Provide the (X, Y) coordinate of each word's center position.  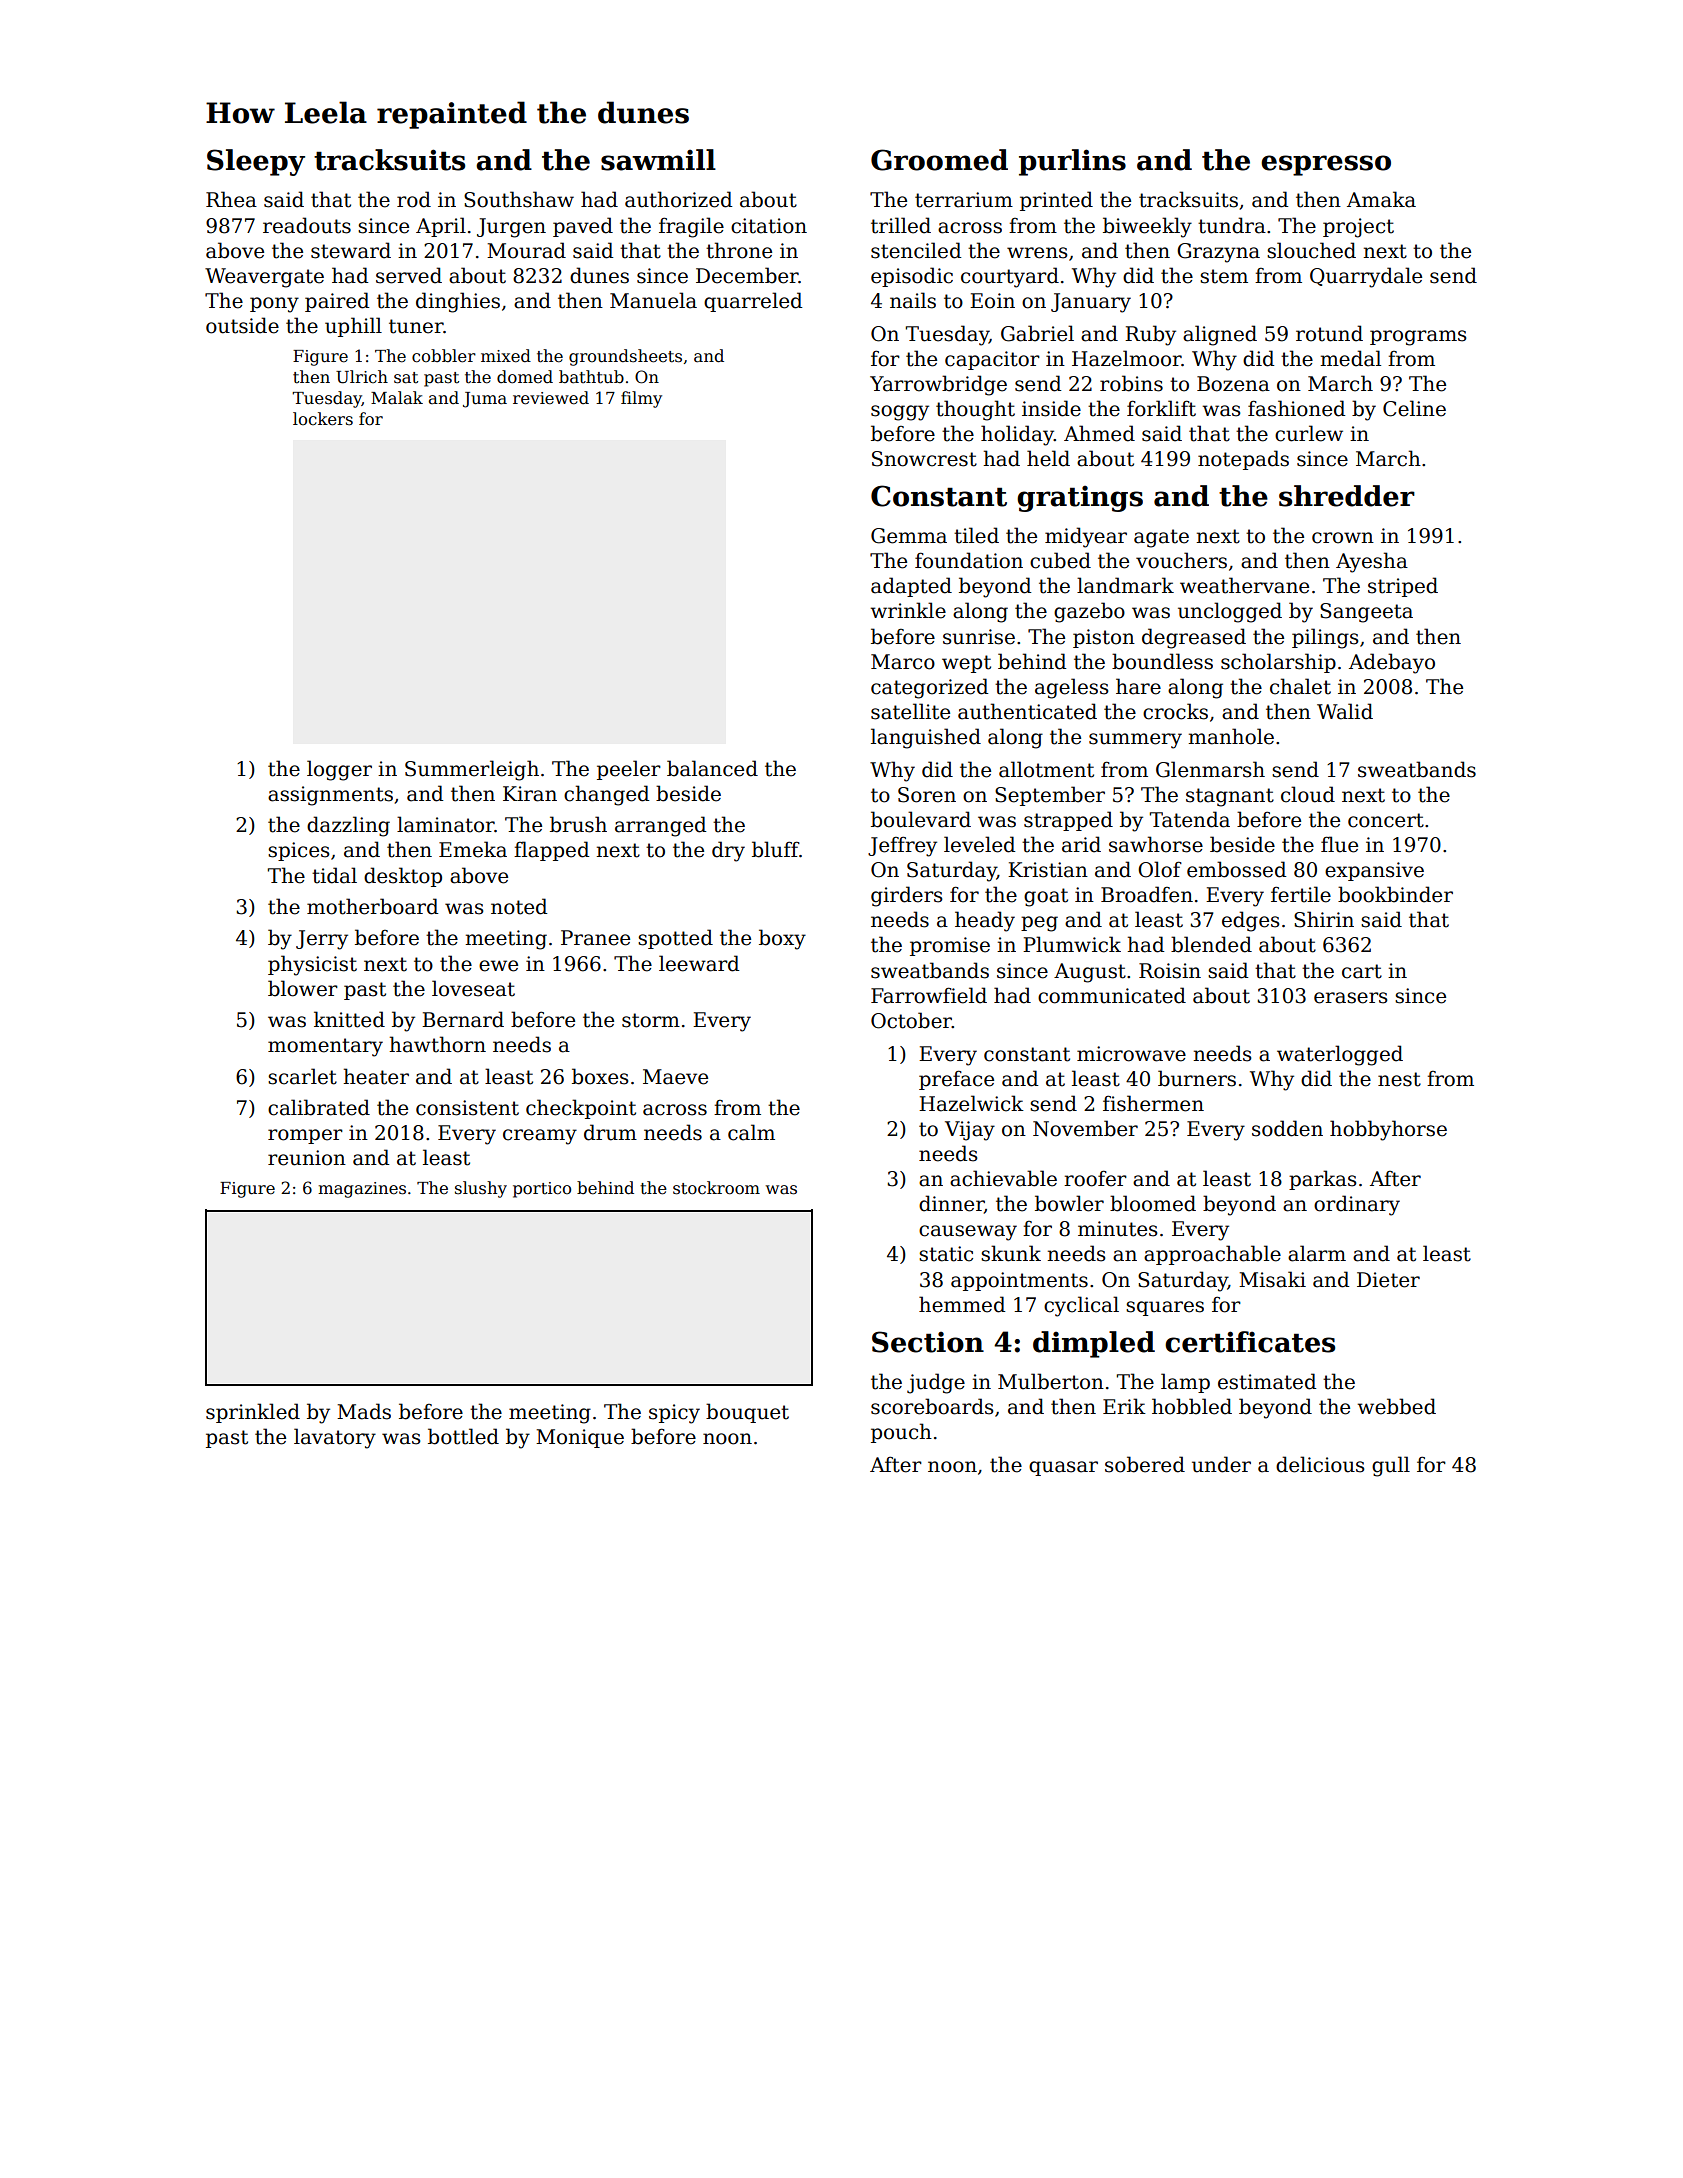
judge (936, 1383)
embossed (1236, 869)
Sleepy (256, 162)
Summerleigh (472, 770)
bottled (463, 1436)
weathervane (1244, 585)
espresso (1326, 165)
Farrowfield (929, 995)
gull (1391, 1466)
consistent (467, 1108)
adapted (911, 587)
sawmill (658, 160)
